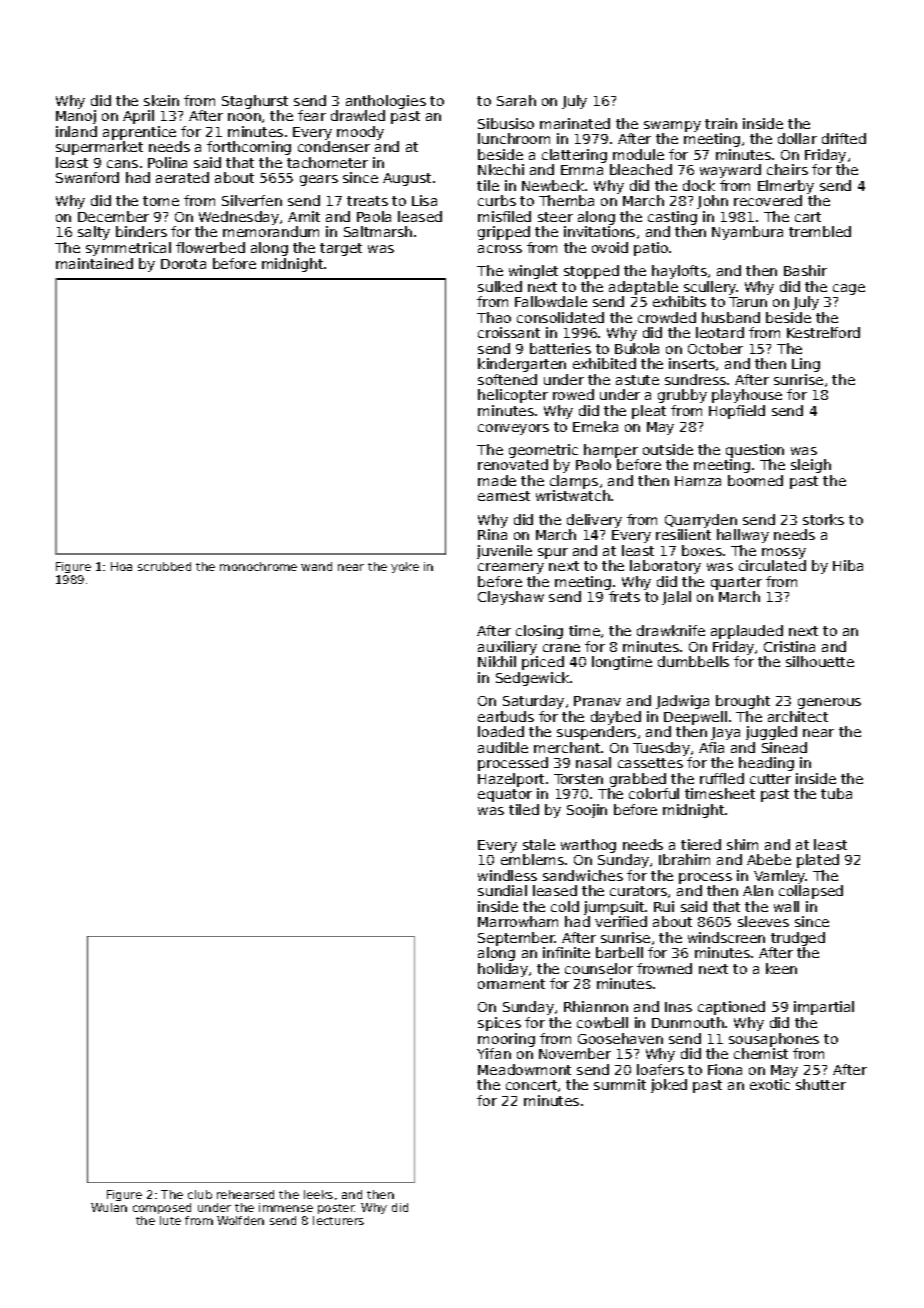  What do you see at coordinates (818, 861) in the image?
I see `plated` at bounding box center [818, 861].
